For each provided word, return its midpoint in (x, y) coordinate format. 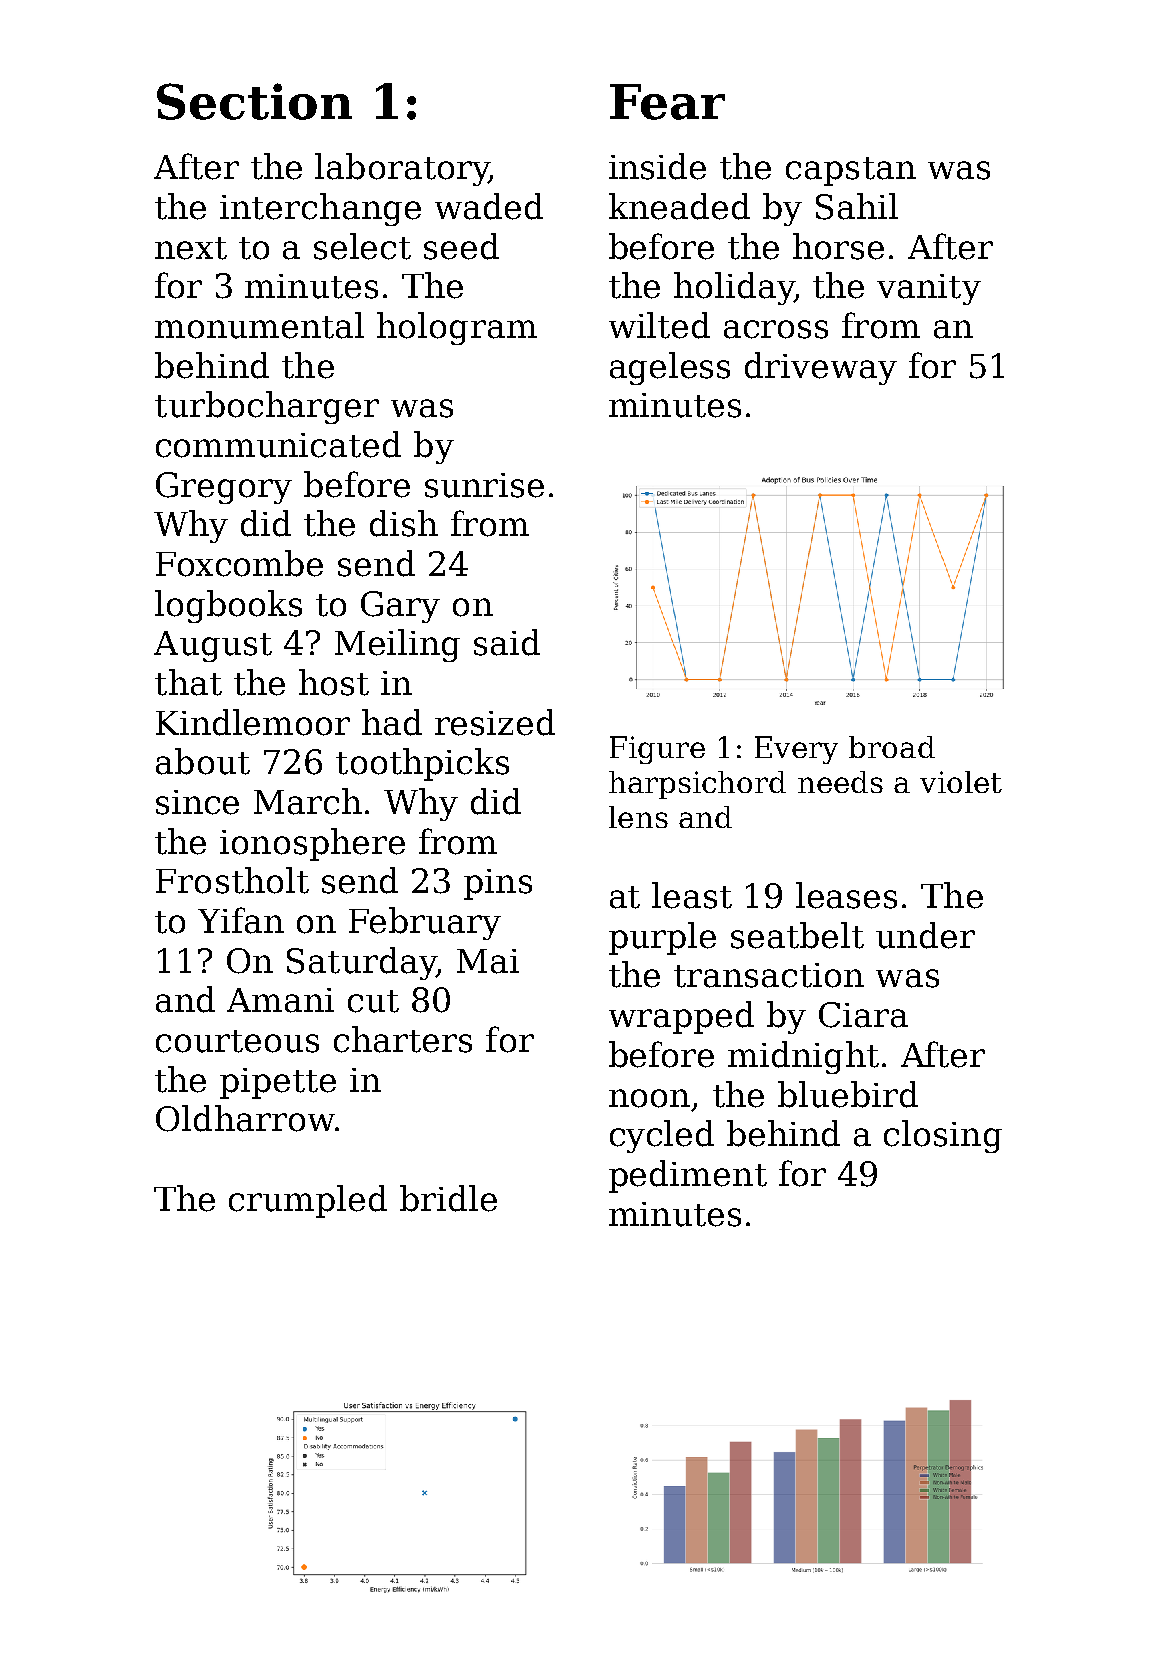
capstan (851, 171)
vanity (929, 289)
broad (892, 747)
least (692, 895)
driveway (821, 368)
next (191, 248)
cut (373, 1001)
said (507, 642)
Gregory (224, 488)
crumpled (308, 1201)
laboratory (402, 169)
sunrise (484, 485)
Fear (667, 102)
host (334, 682)
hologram (457, 328)
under (925, 935)
